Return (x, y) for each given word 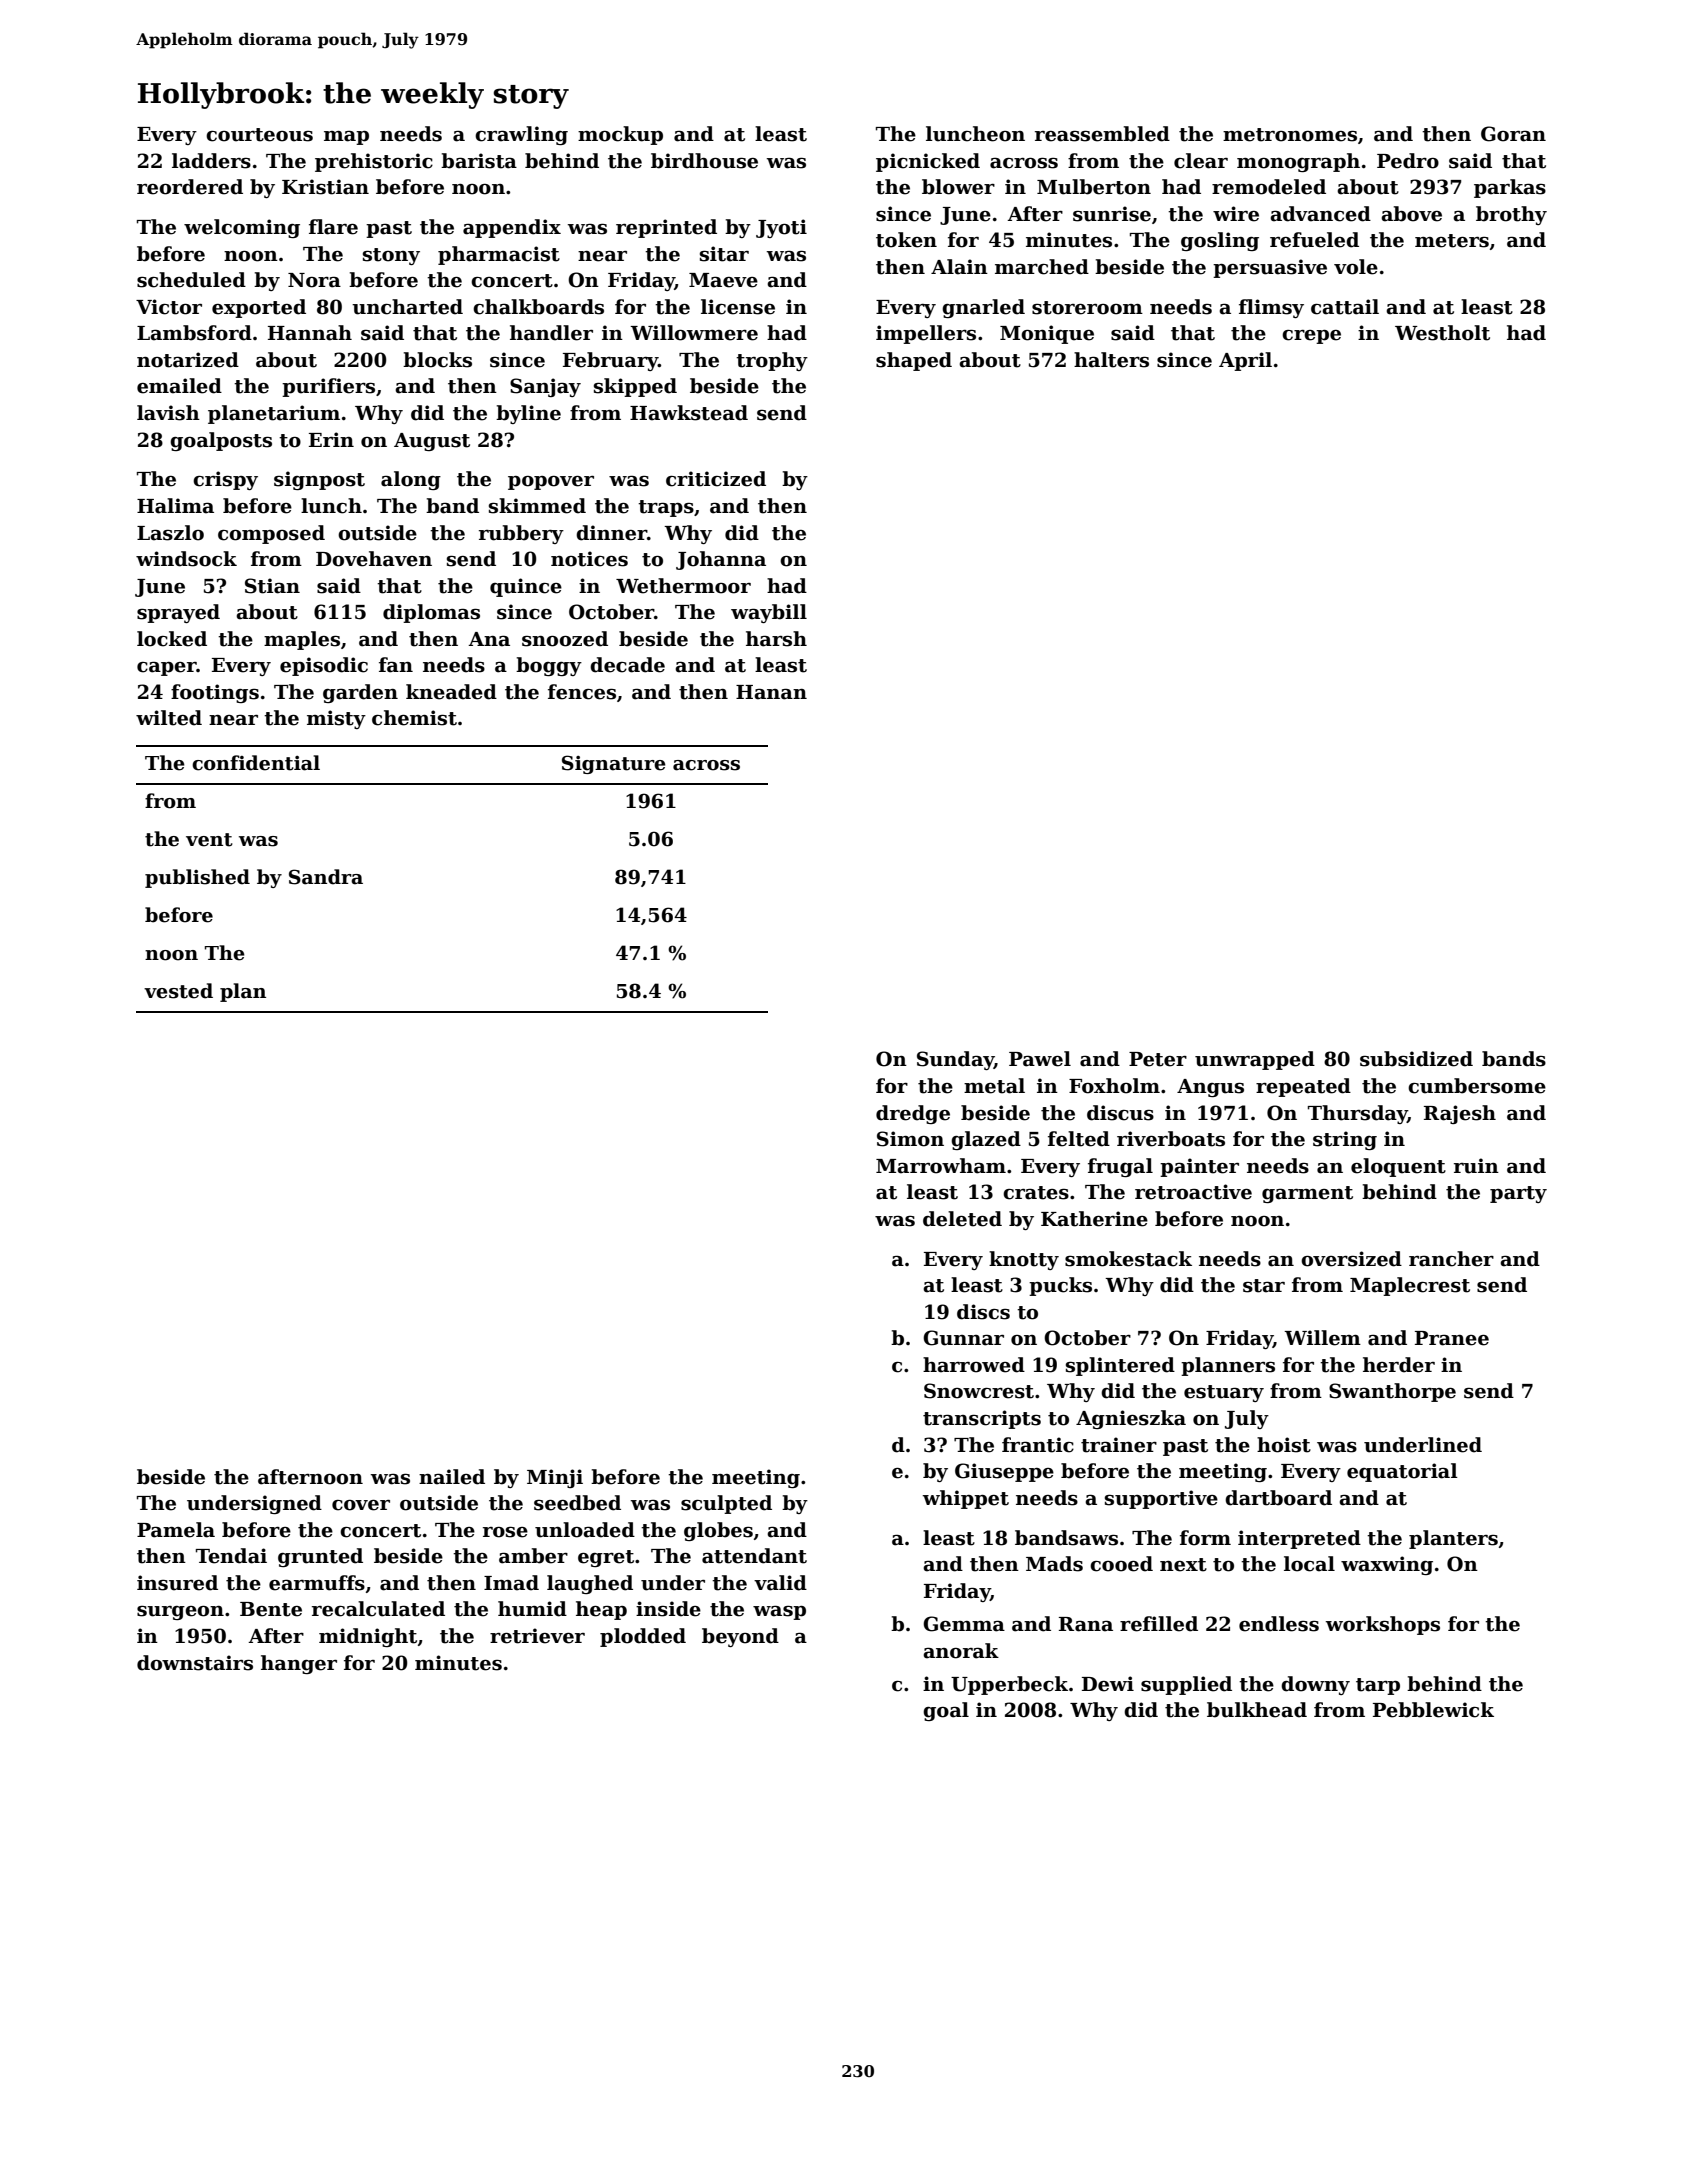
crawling (521, 135)
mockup (620, 135)
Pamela (176, 1530)
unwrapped (1255, 1060)
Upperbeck (1009, 1685)
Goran (1513, 134)
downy (1315, 1685)
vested (178, 991)
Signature (614, 764)
